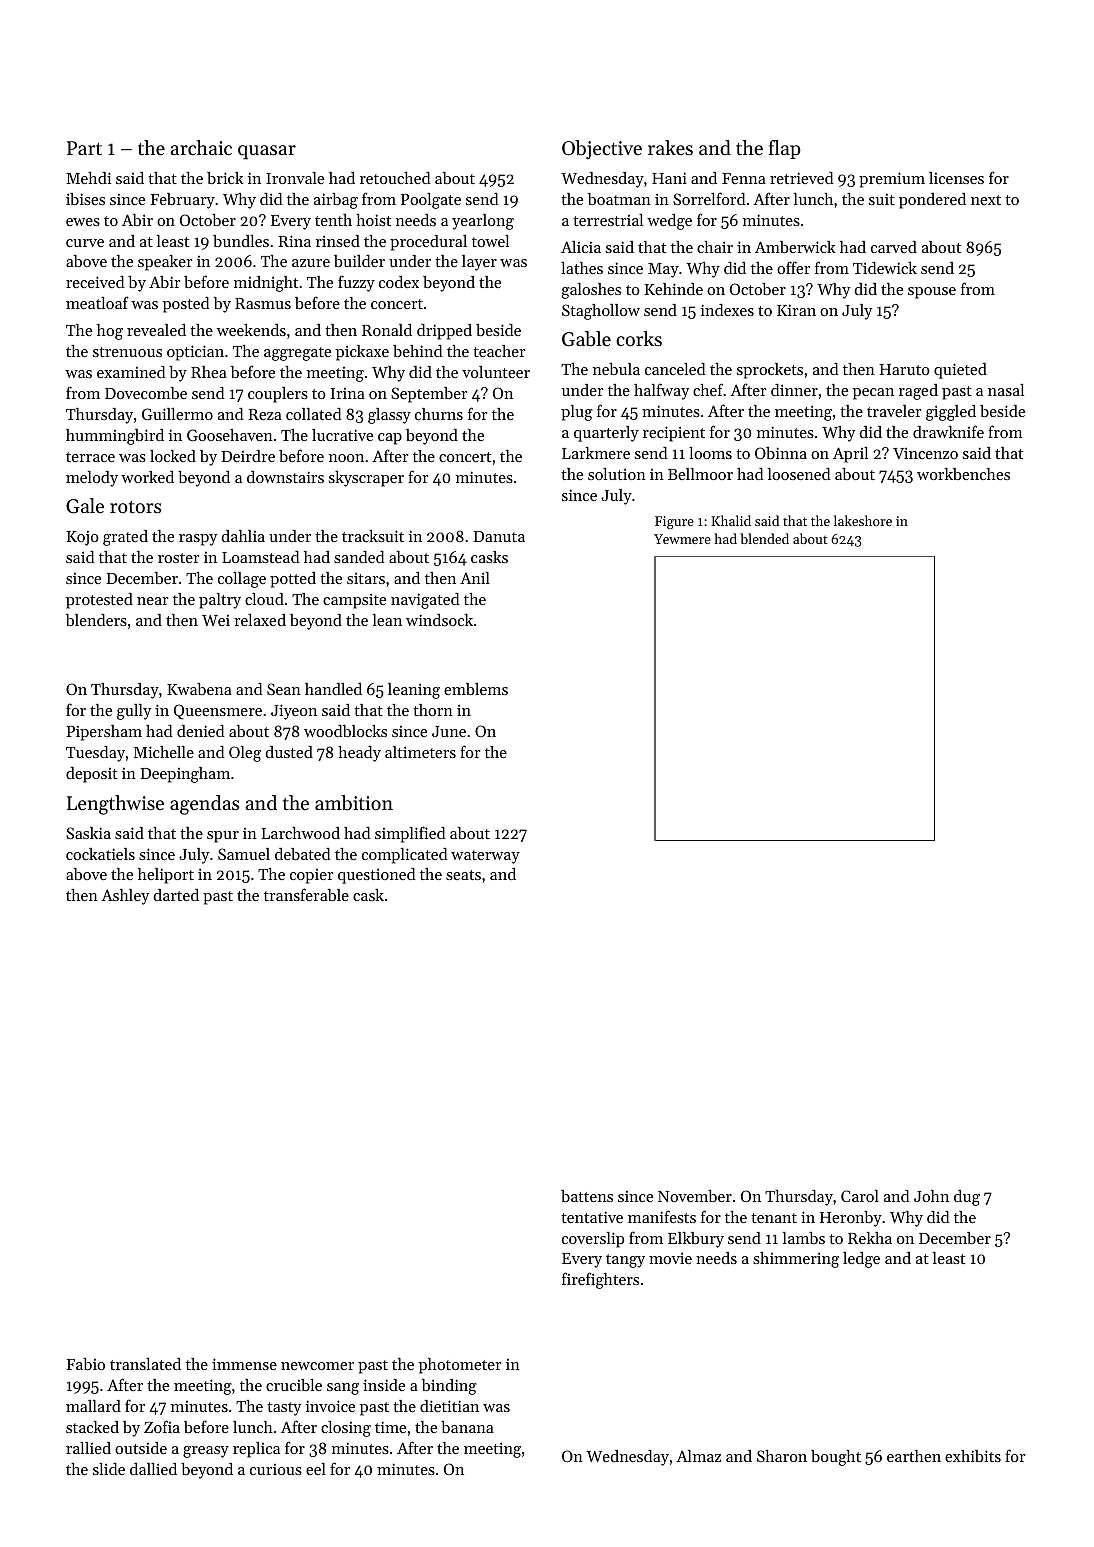  I want to click on slide, so click(109, 1469).
